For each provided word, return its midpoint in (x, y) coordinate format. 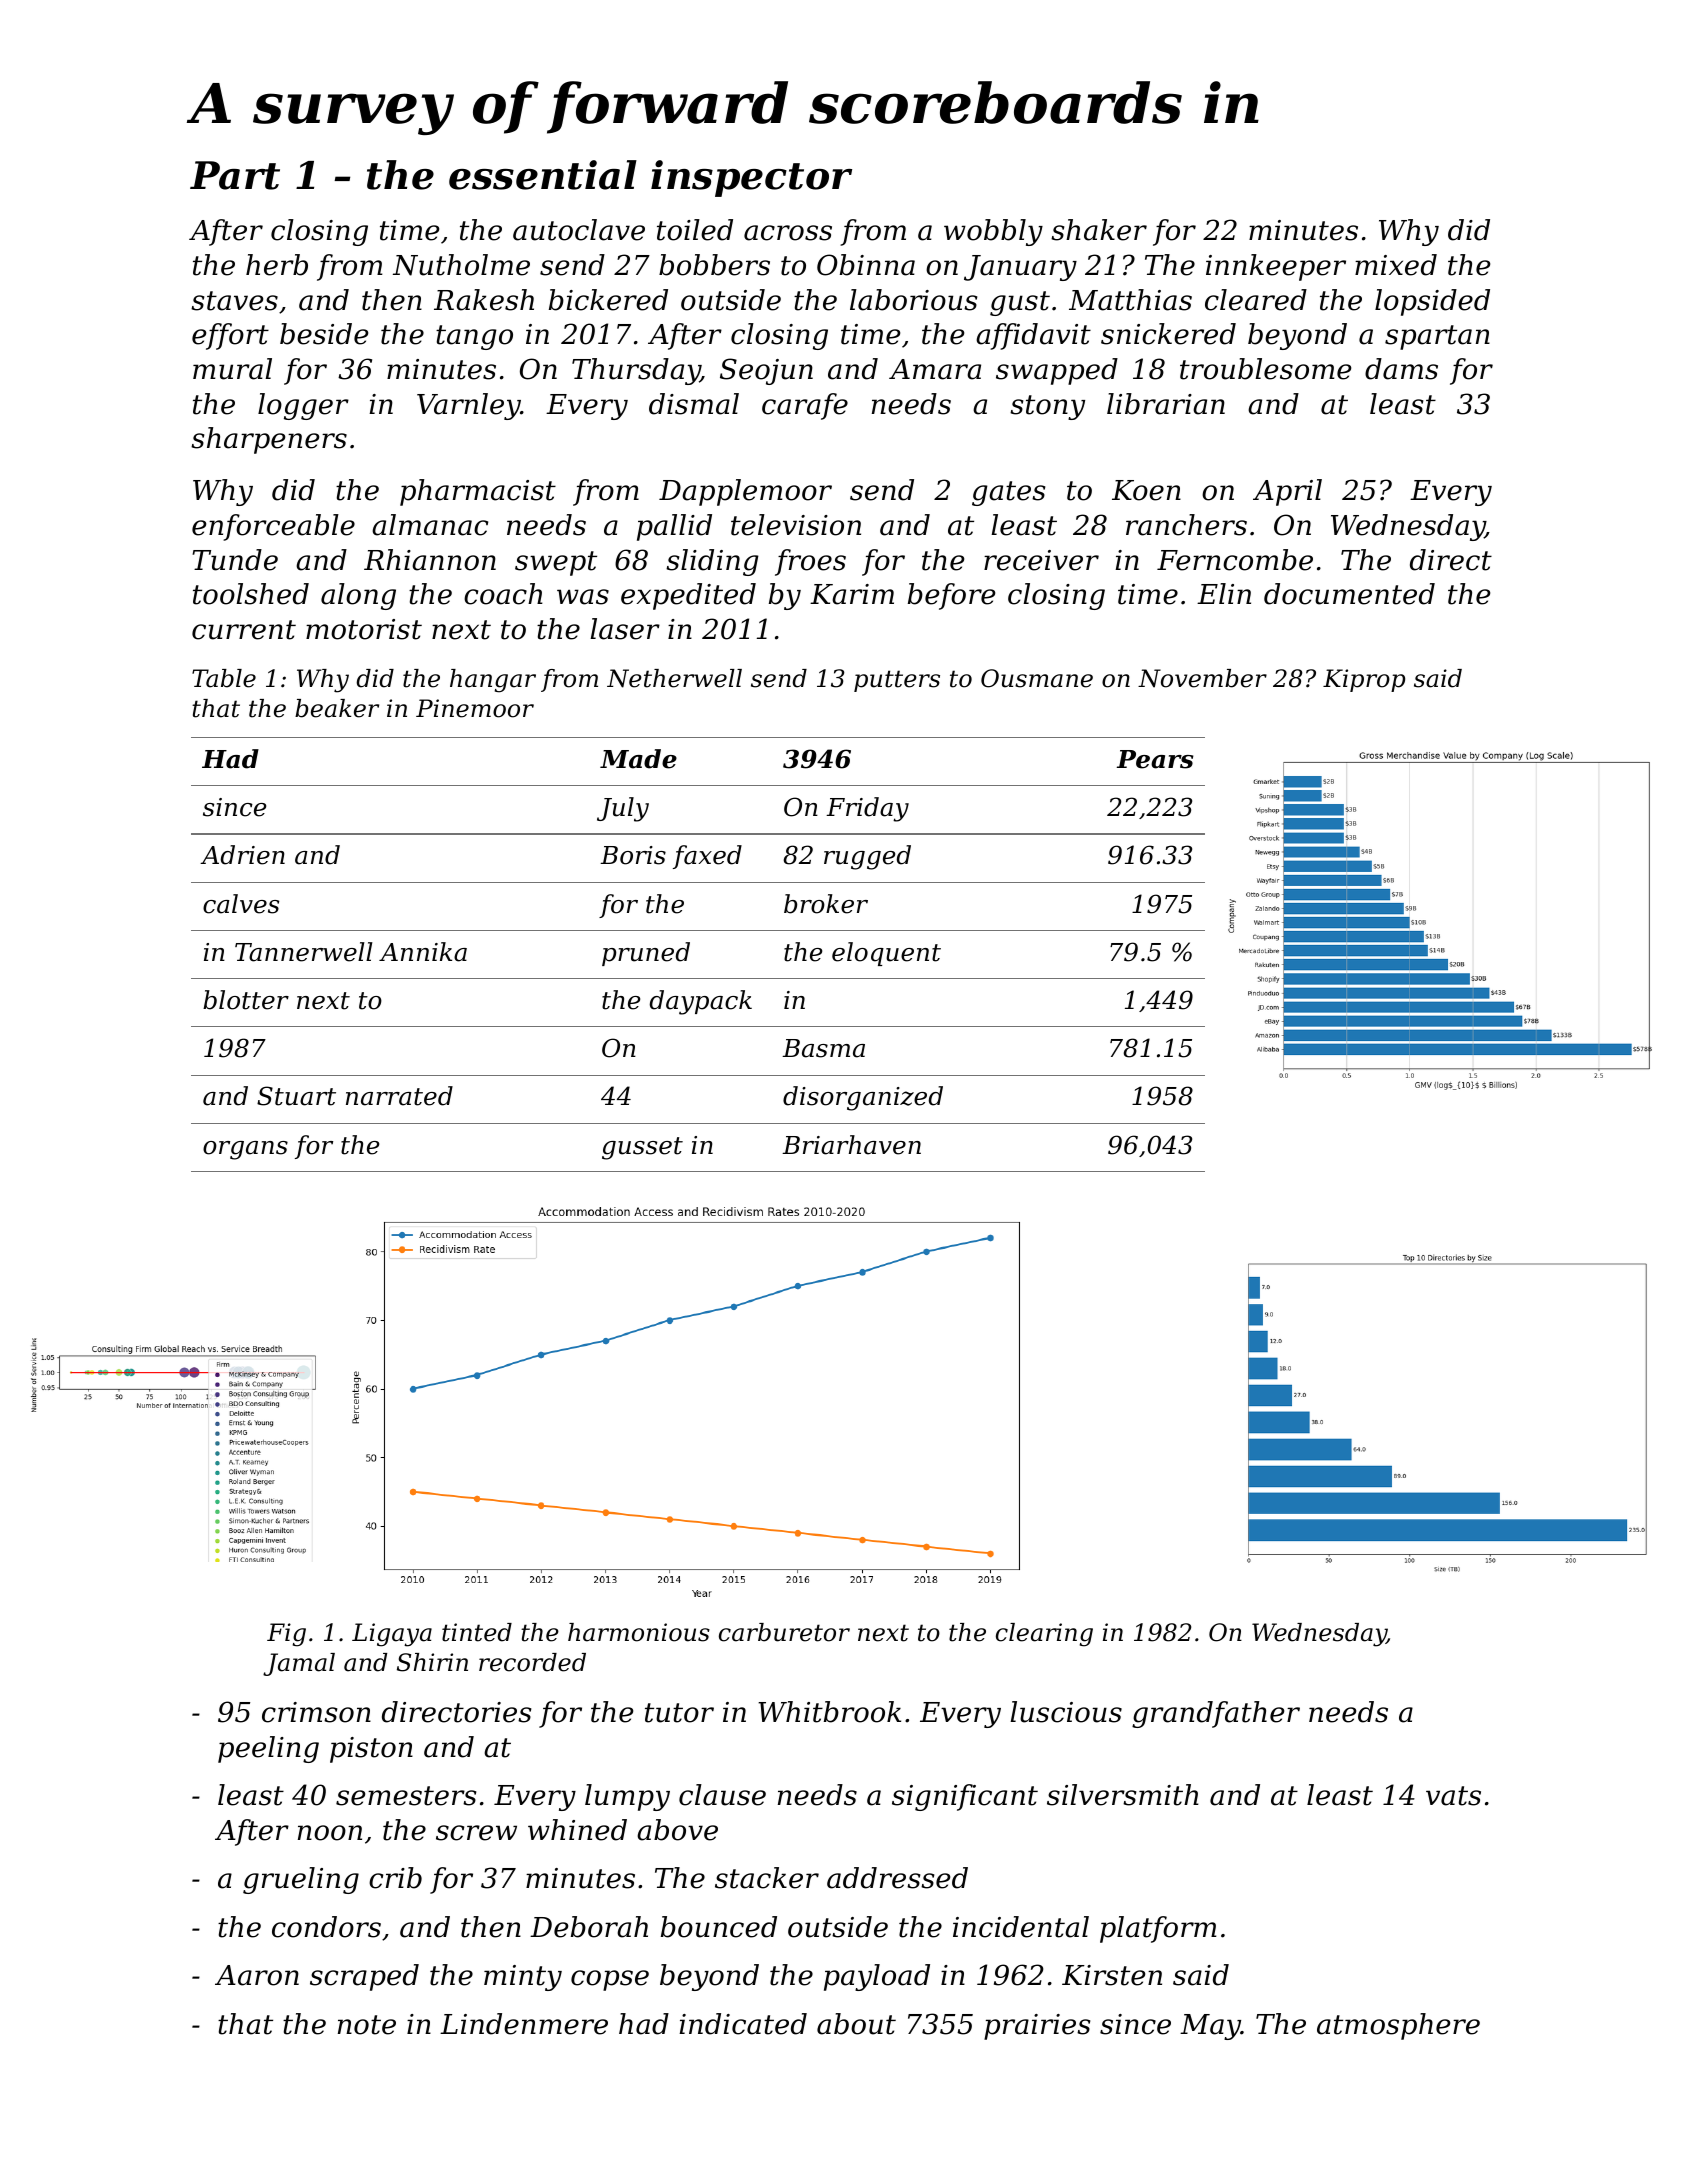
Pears (1155, 759)
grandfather (1216, 1714)
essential (543, 175)
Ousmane (1037, 678)
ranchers (1186, 525)
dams (1401, 369)
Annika (423, 952)
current (244, 630)
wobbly (993, 232)
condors (326, 1927)
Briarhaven (851, 1145)
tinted (477, 1632)
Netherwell (674, 678)
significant (965, 1797)
